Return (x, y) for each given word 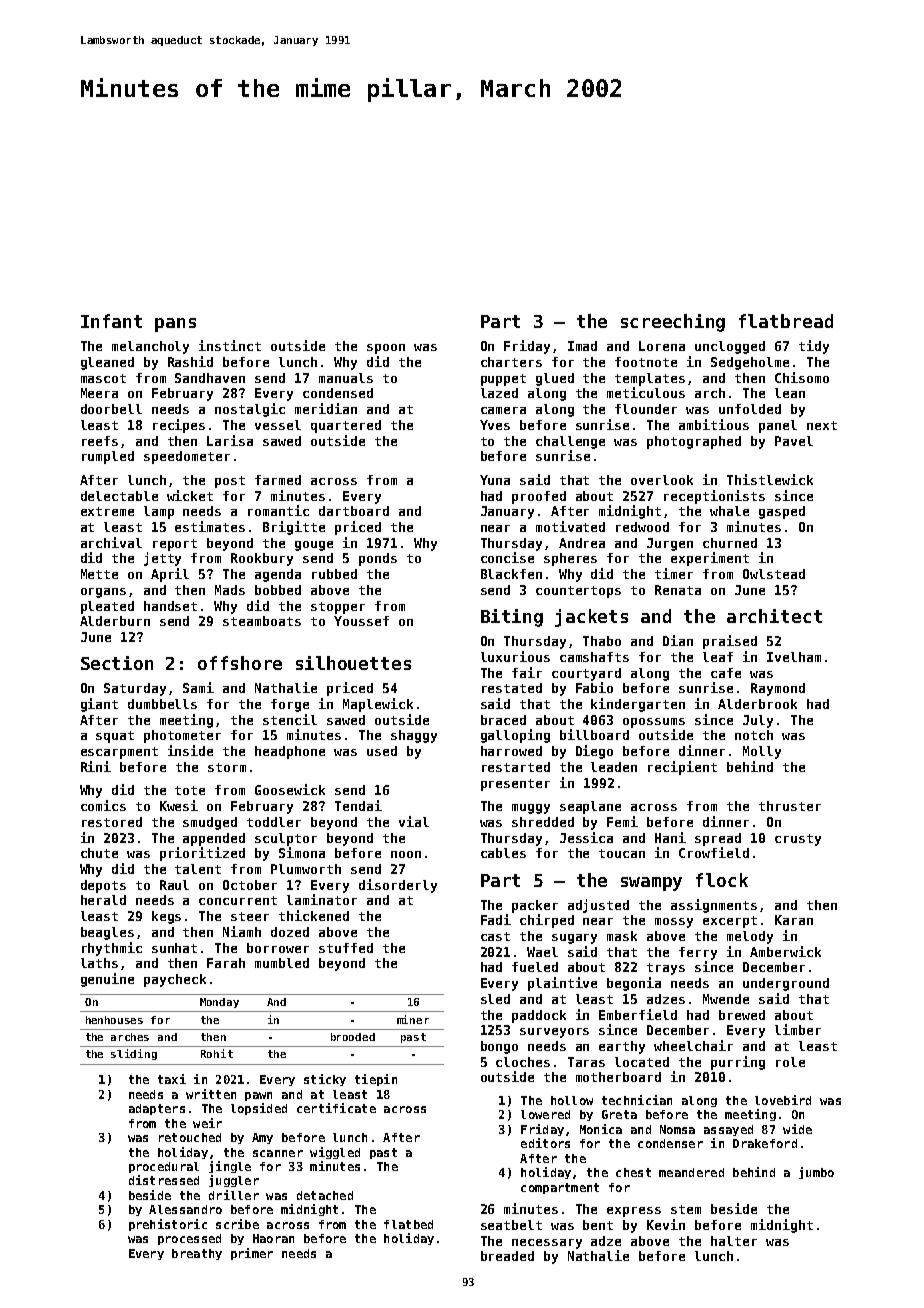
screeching (673, 323)
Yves (495, 425)
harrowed (511, 751)
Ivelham (794, 657)
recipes (179, 426)
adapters (157, 1109)
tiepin (376, 1080)
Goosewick (290, 789)
